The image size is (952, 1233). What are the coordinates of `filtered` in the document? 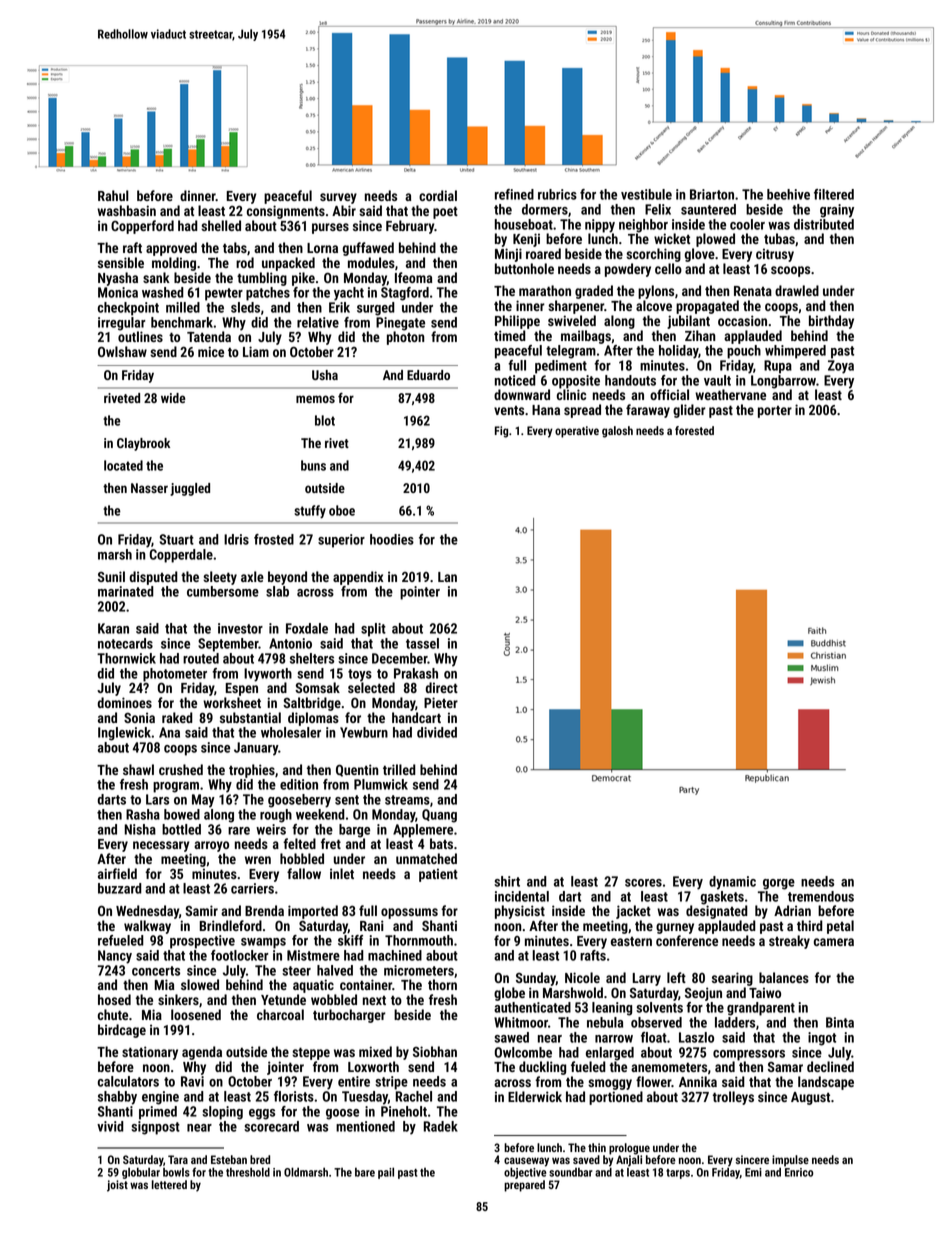 It's located at (834, 194).
